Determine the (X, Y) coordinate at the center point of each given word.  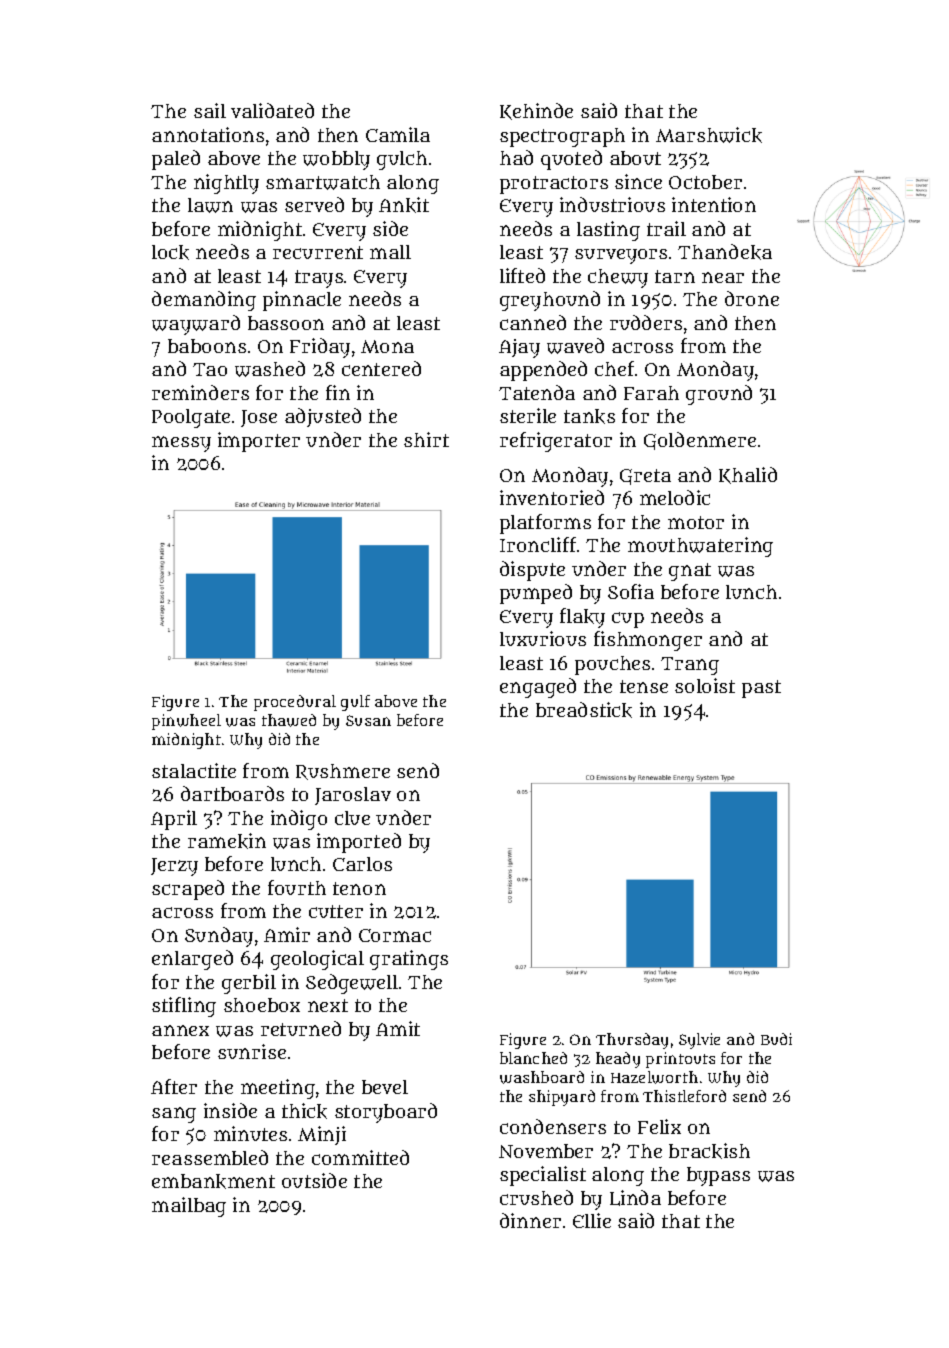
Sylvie (699, 1041)
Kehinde (536, 111)
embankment (213, 1181)
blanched (533, 1058)
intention (714, 204)
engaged (538, 688)
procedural (295, 703)
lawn (210, 205)
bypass (718, 1176)
